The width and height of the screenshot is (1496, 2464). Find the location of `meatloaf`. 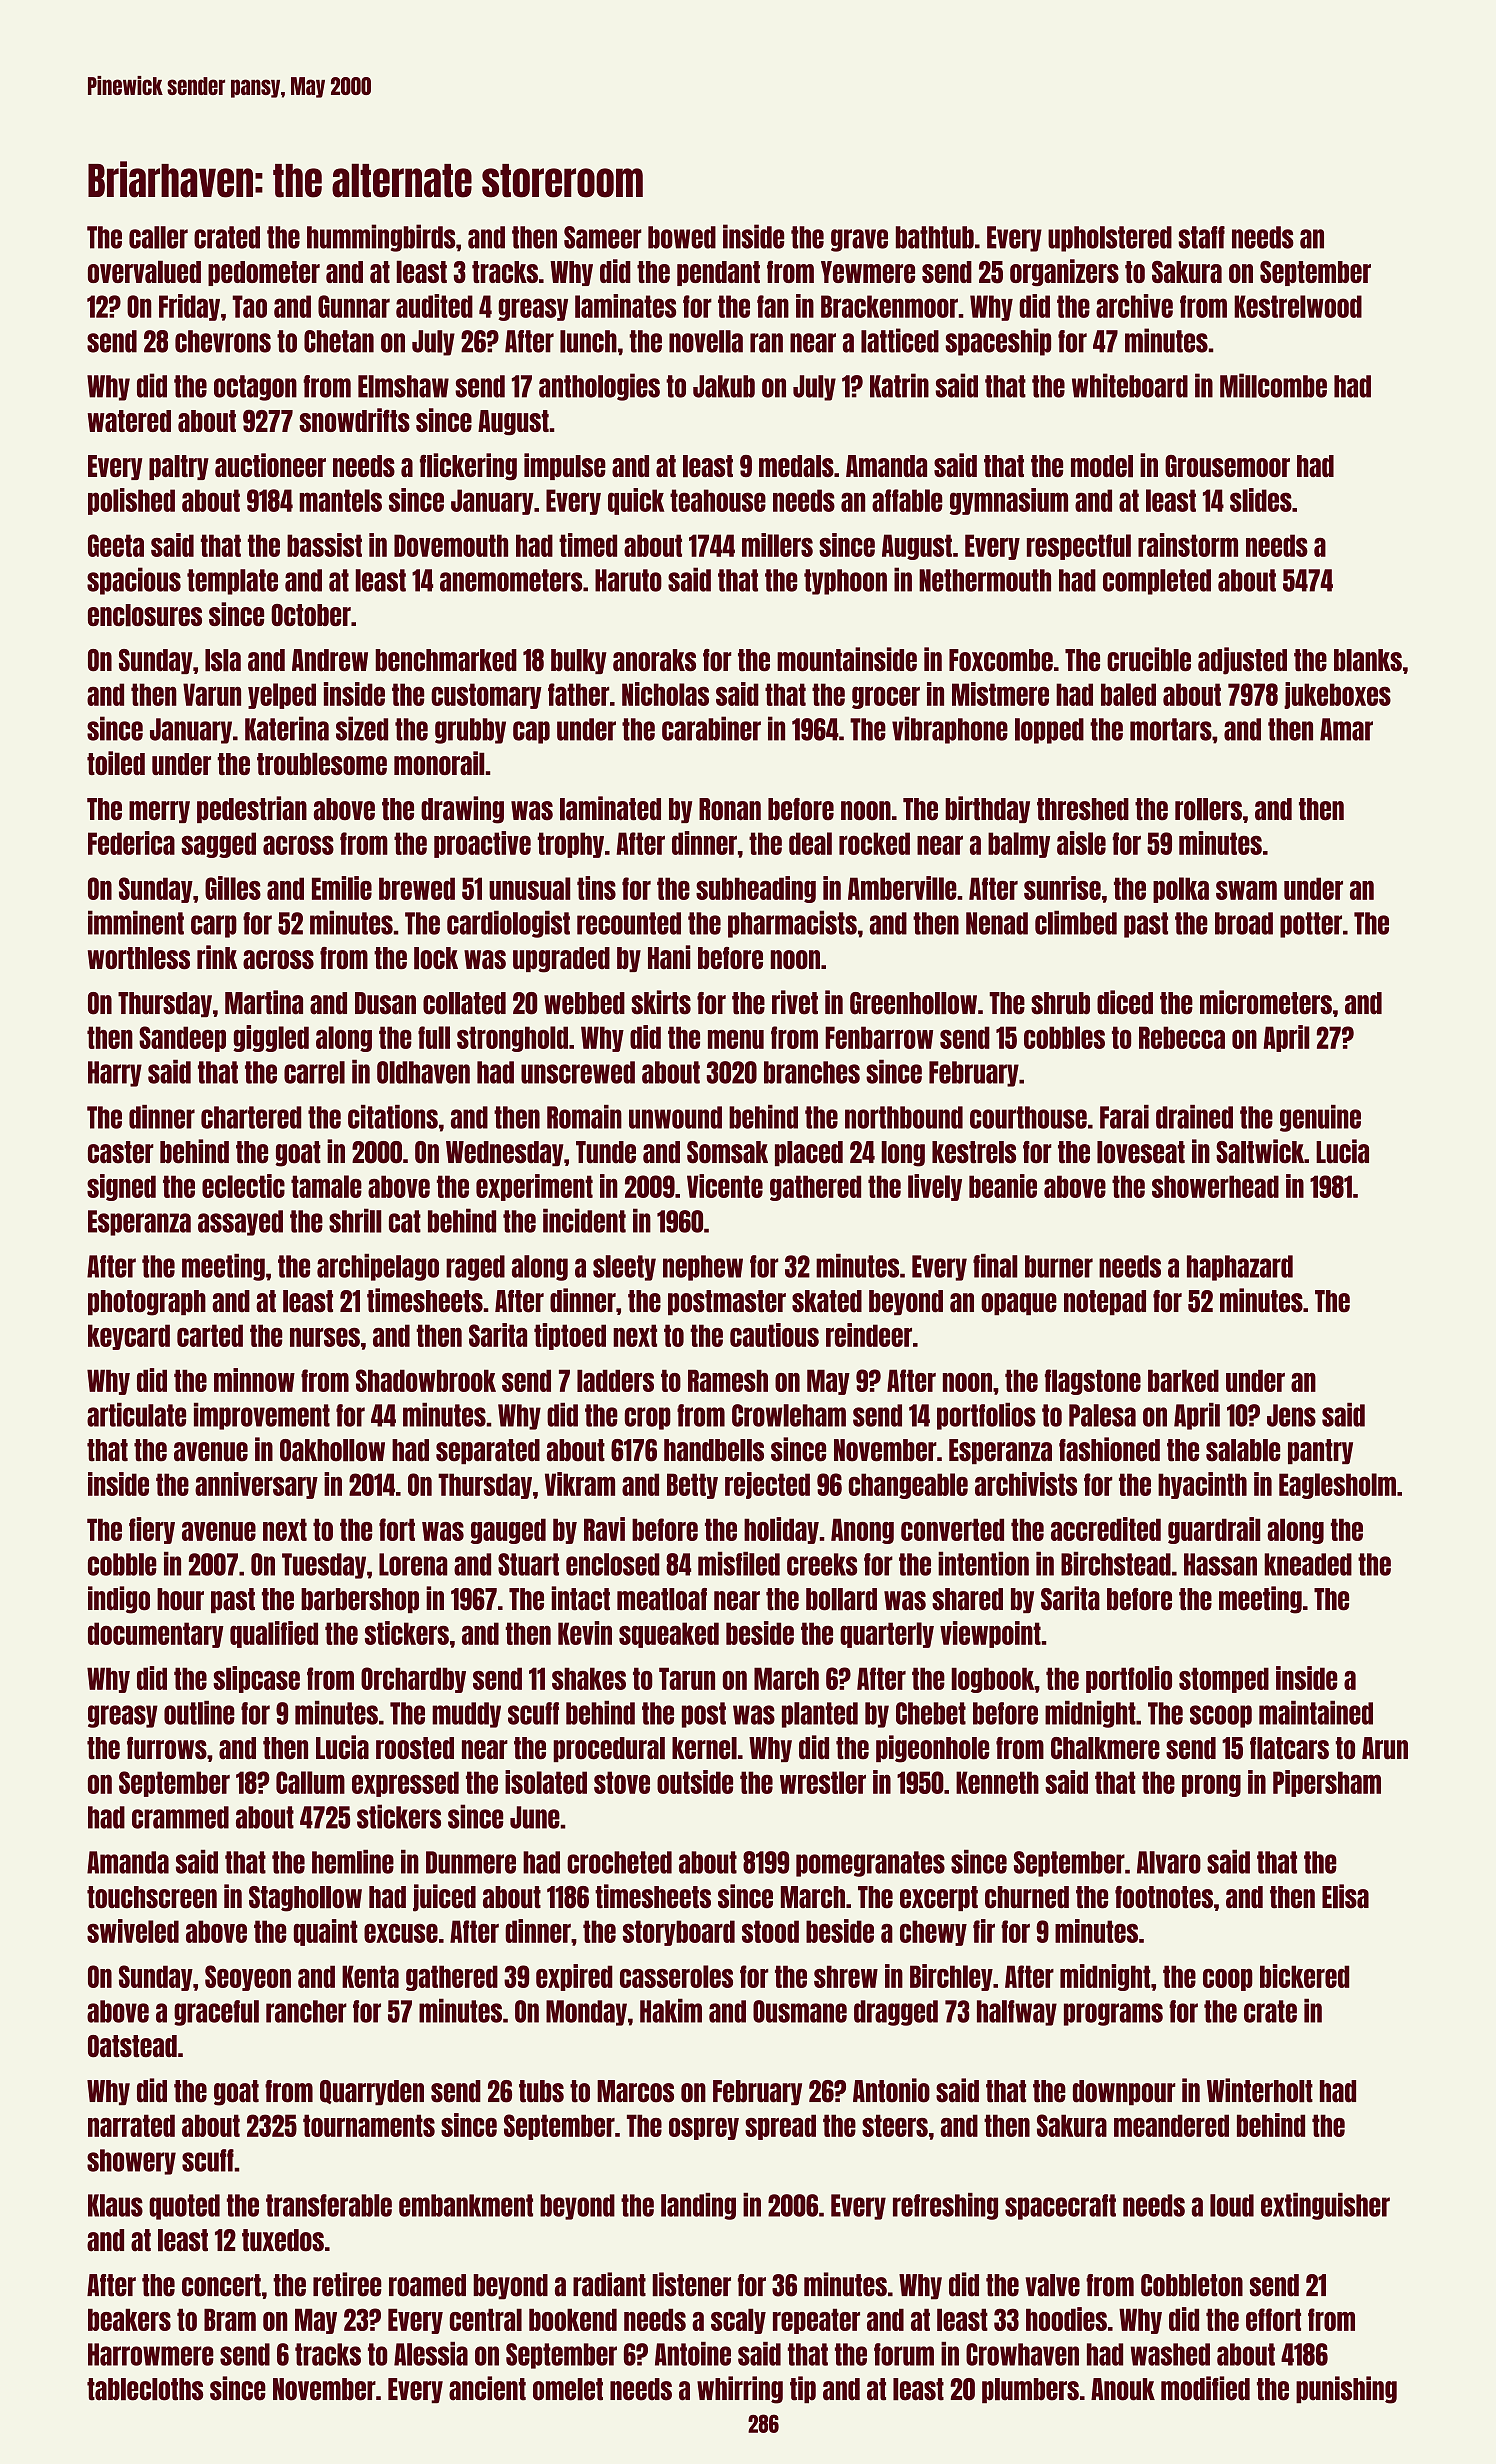

meatloaf is located at coordinates (662, 1599).
